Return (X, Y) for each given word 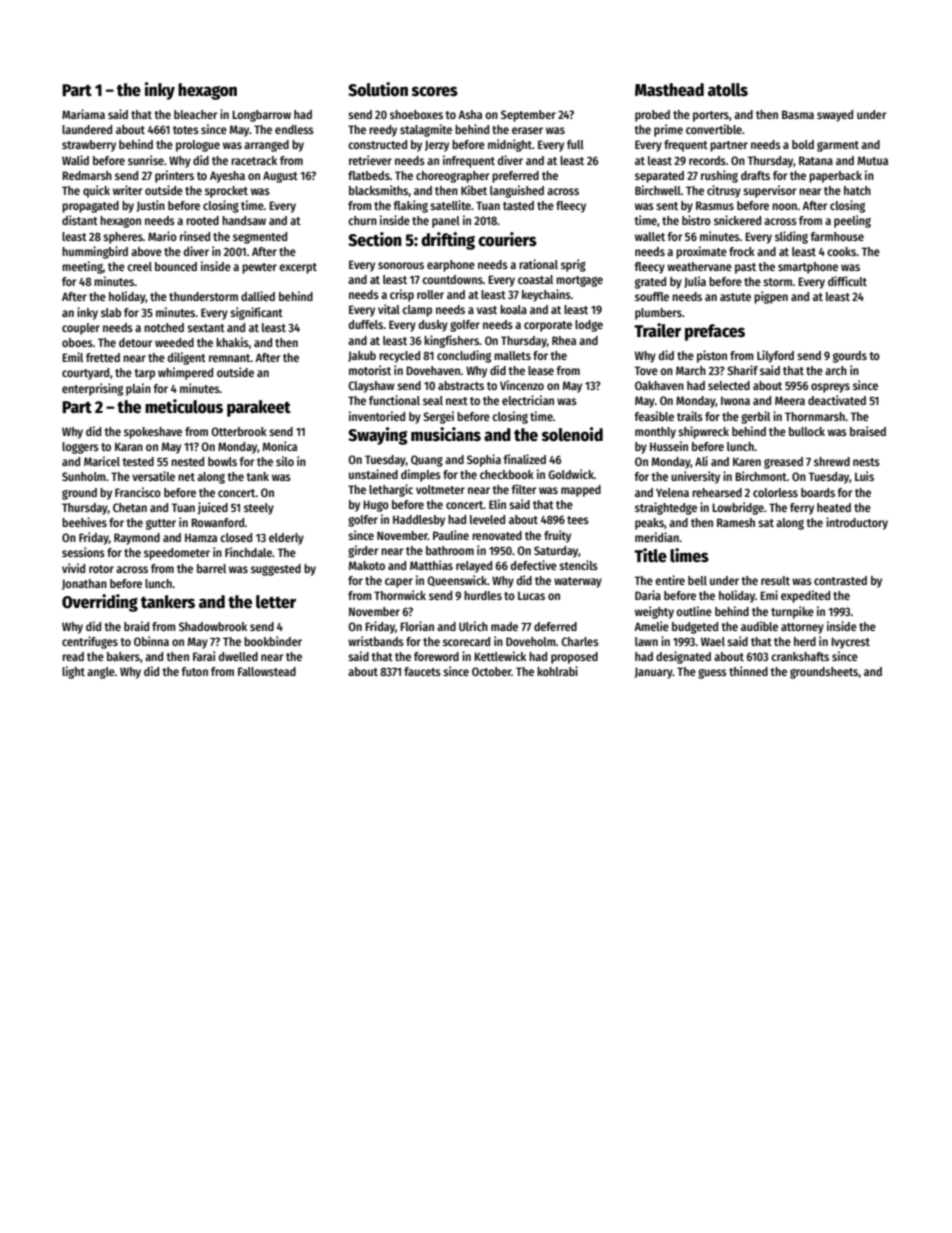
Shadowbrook (213, 626)
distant (80, 220)
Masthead (669, 90)
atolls (728, 90)
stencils (578, 565)
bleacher (195, 114)
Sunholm (84, 476)
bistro (696, 220)
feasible (654, 416)
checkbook (507, 474)
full (575, 144)
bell (697, 580)
